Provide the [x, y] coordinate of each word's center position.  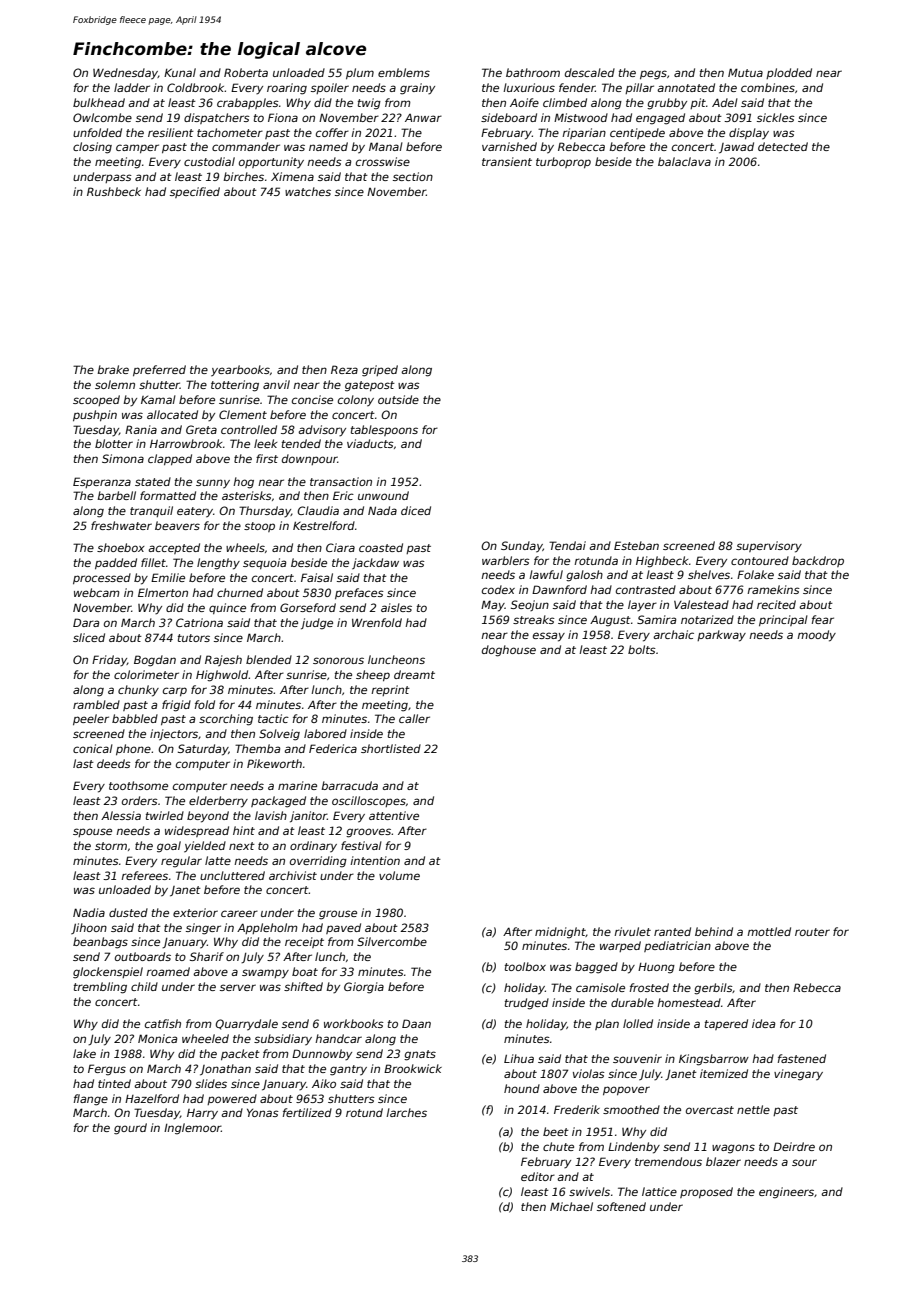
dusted [128, 912]
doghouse [509, 651]
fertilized [307, 1112]
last [83, 763]
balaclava [684, 161]
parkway [721, 636]
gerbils [713, 989]
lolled [638, 1023]
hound [522, 1088]
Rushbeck [114, 191]
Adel [725, 102]
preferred [159, 370]
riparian [584, 133]
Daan [416, 1023]
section [413, 176]
